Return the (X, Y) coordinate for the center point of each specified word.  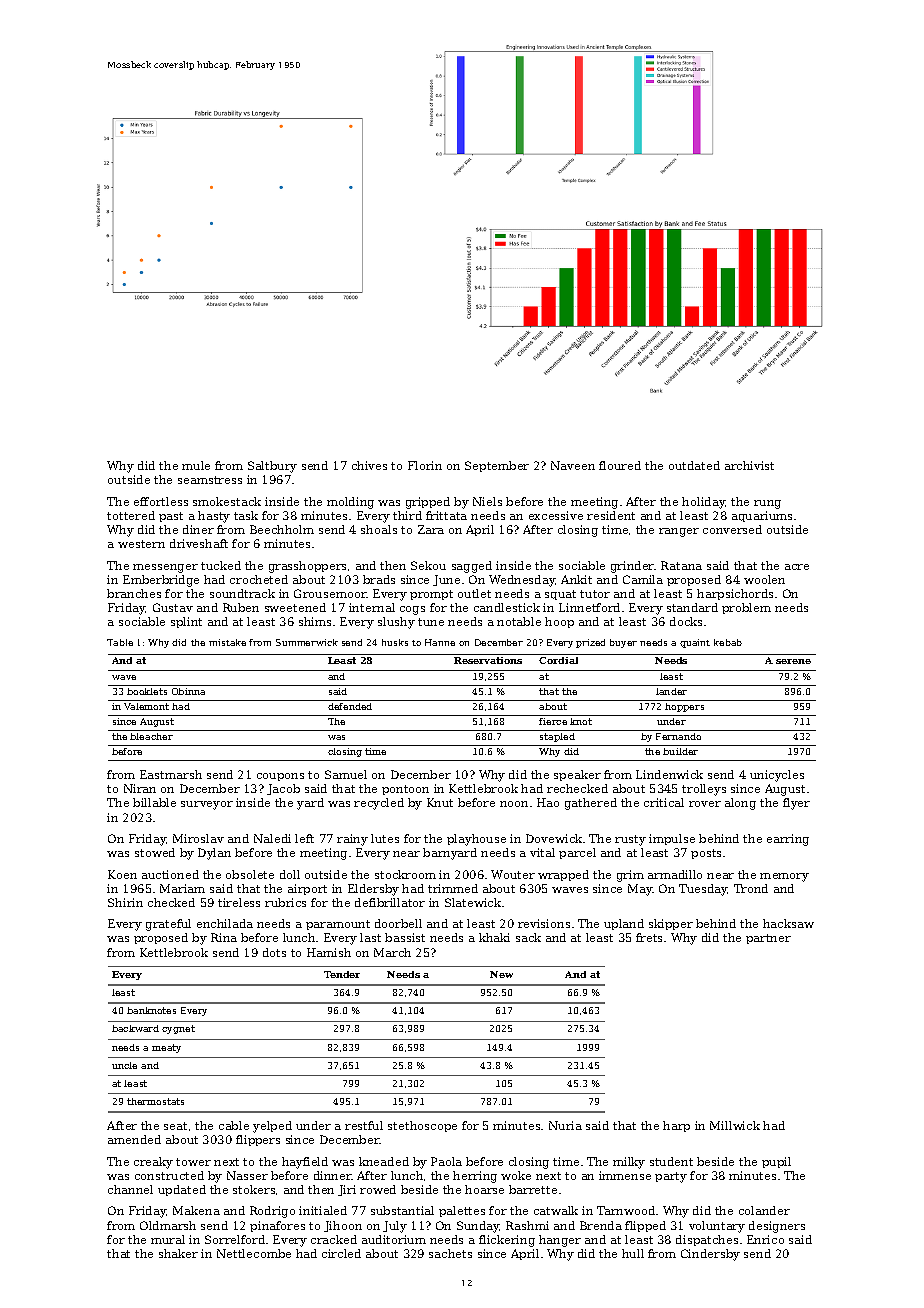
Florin (425, 465)
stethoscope (422, 1126)
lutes (385, 838)
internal (372, 607)
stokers (254, 1189)
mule (196, 465)
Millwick (735, 1125)
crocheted (259, 579)
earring (788, 840)
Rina (224, 937)
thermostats (155, 1101)
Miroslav (198, 838)
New (501, 974)
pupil (776, 1162)
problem (746, 608)
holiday (703, 503)
